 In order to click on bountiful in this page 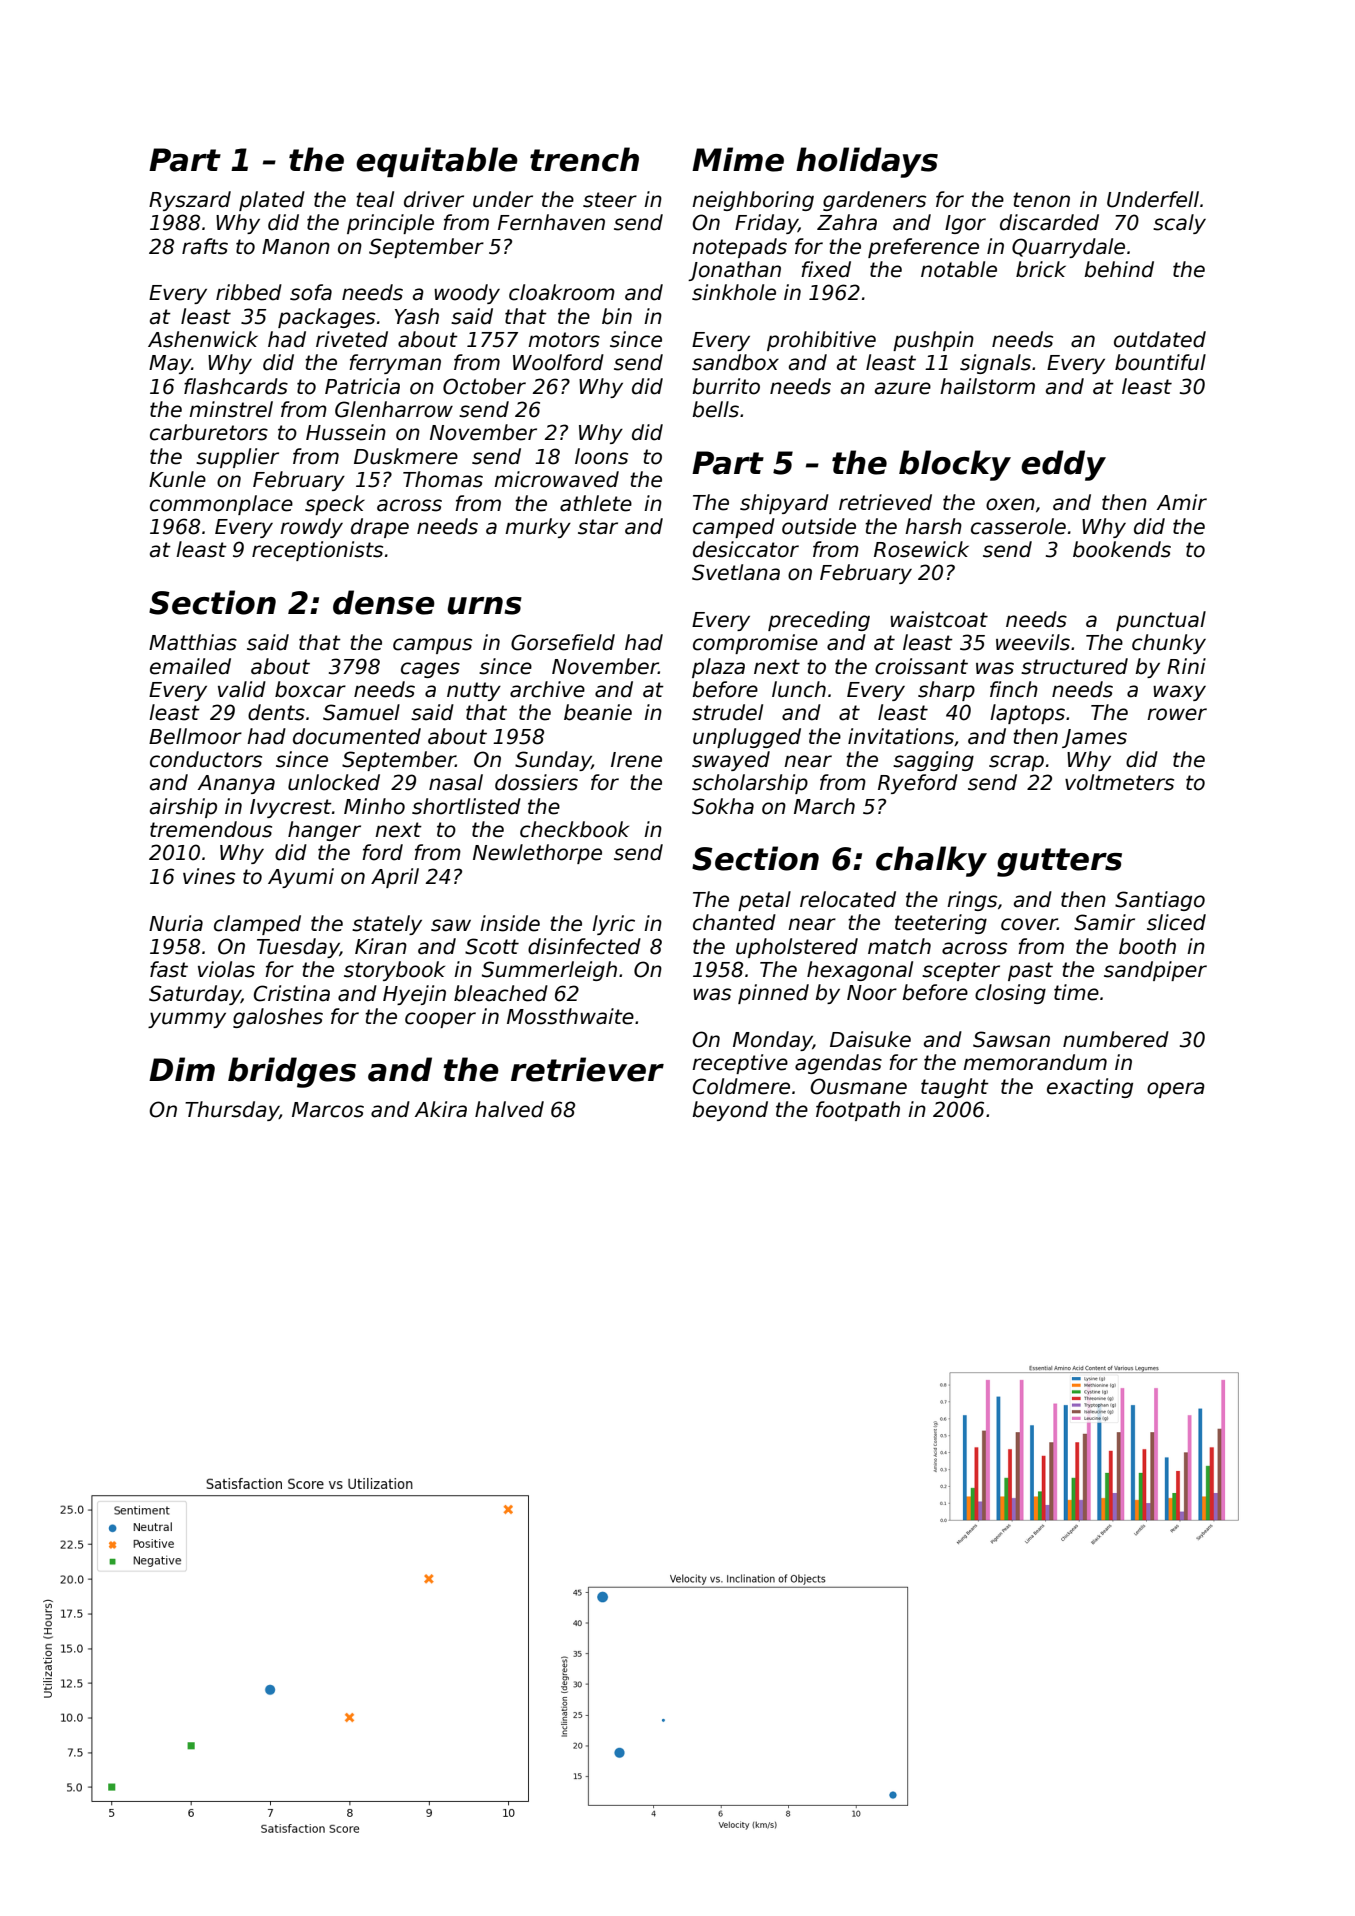, I will do `click(1160, 362)`.
